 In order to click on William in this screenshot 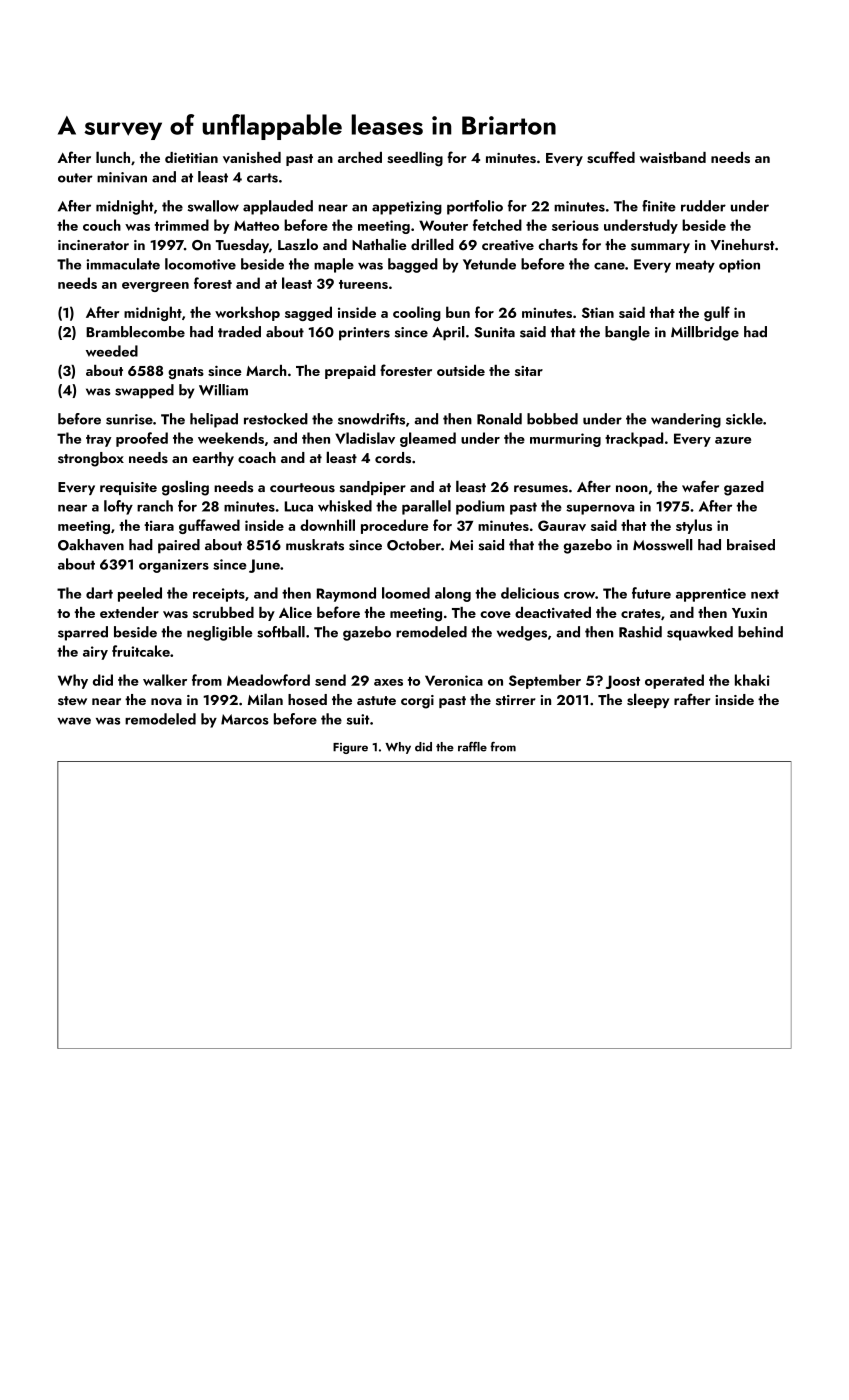, I will do `click(223, 390)`.
